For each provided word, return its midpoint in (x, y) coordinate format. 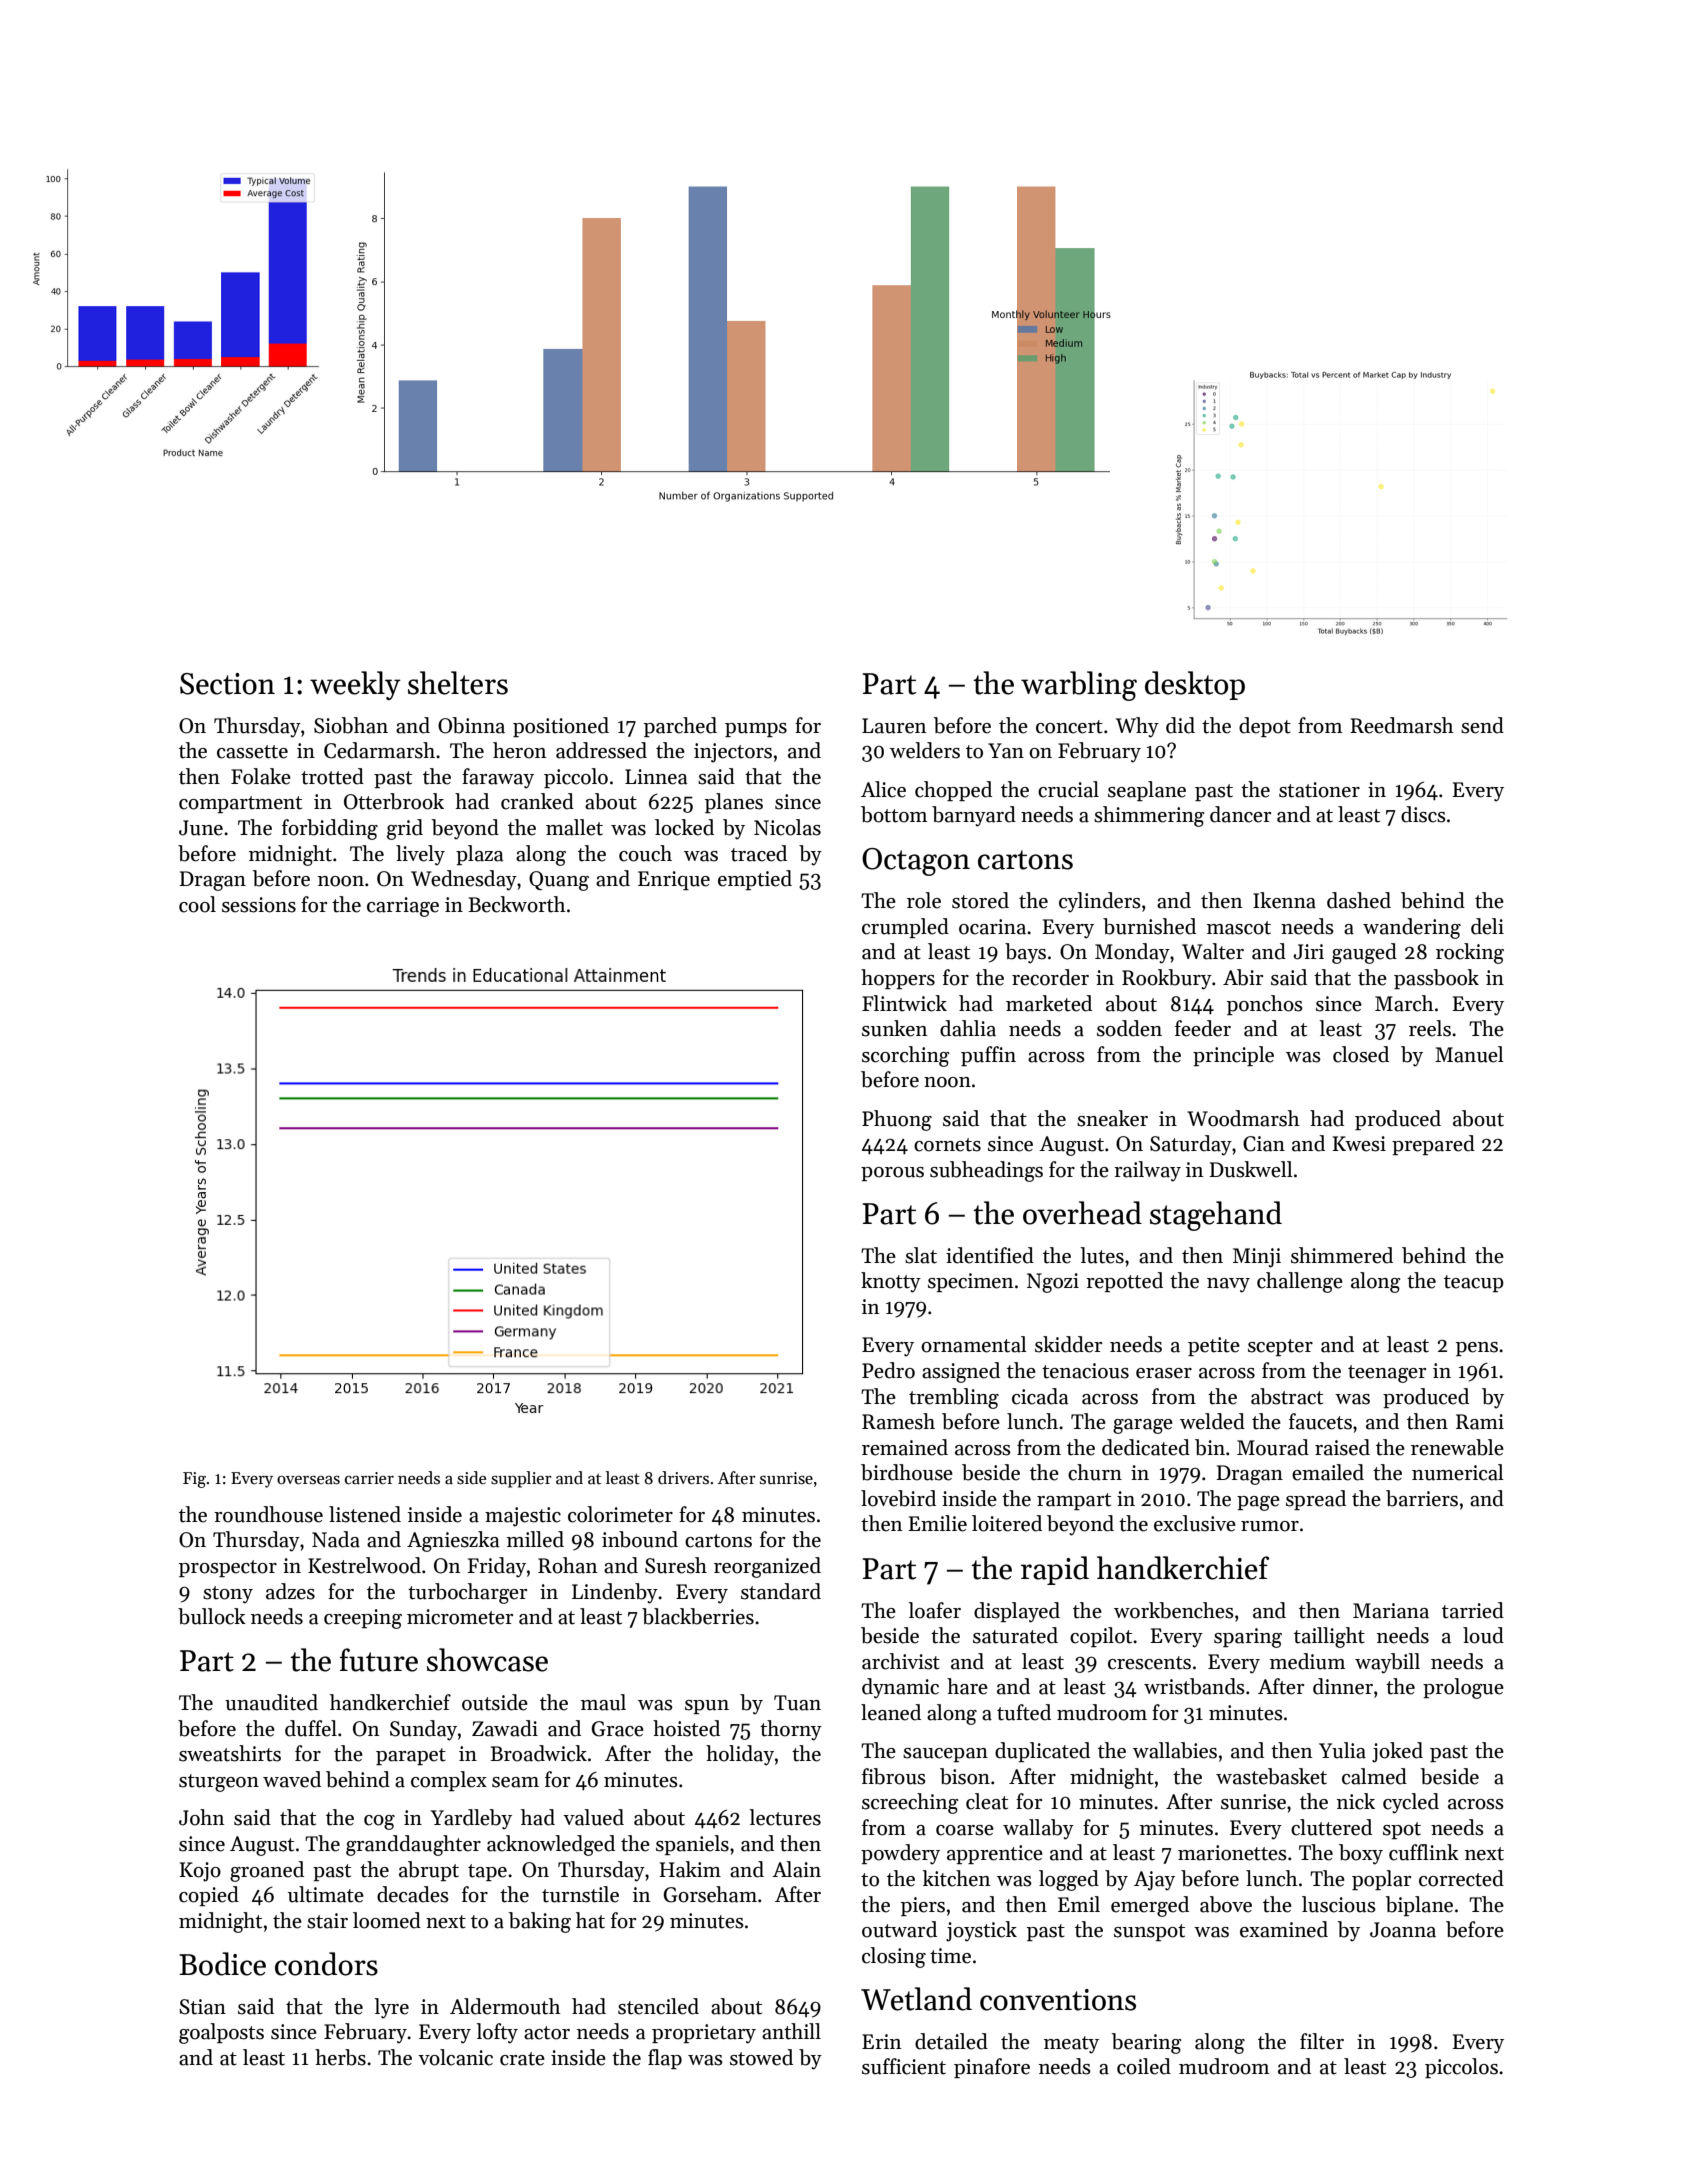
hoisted (686, 1728)
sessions (259, 905)
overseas (308, 1480)
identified (990, 1255)
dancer (1240, 814)
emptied (755, 880)
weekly (355, 685)
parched (680, 727)
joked (1397, 1752)
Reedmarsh (1402, 725)
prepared (1433, 1145)
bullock (212, 1616)
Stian (202, 2007)
